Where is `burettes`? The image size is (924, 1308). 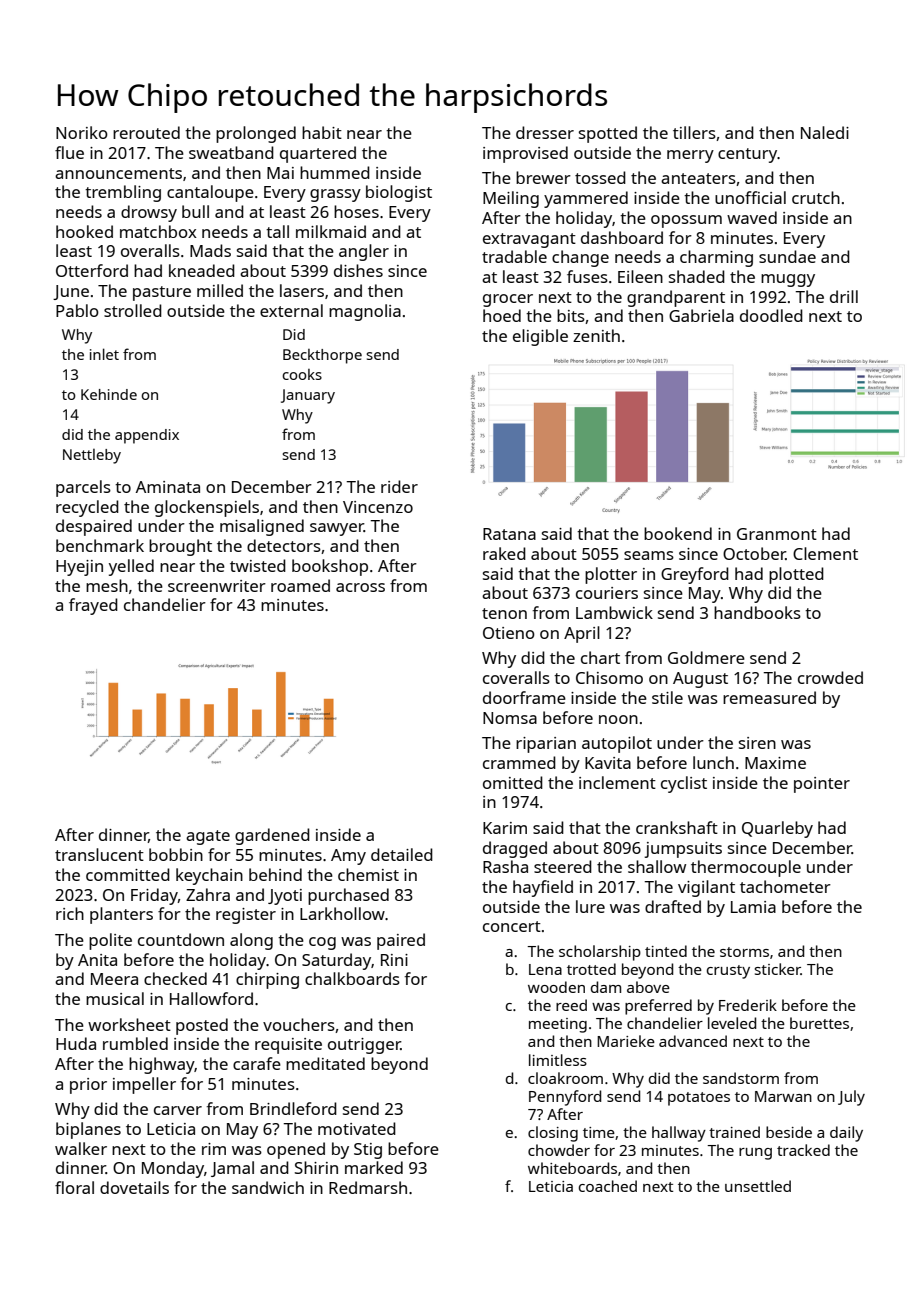 burettes is located at coordinates (819, 1023).
